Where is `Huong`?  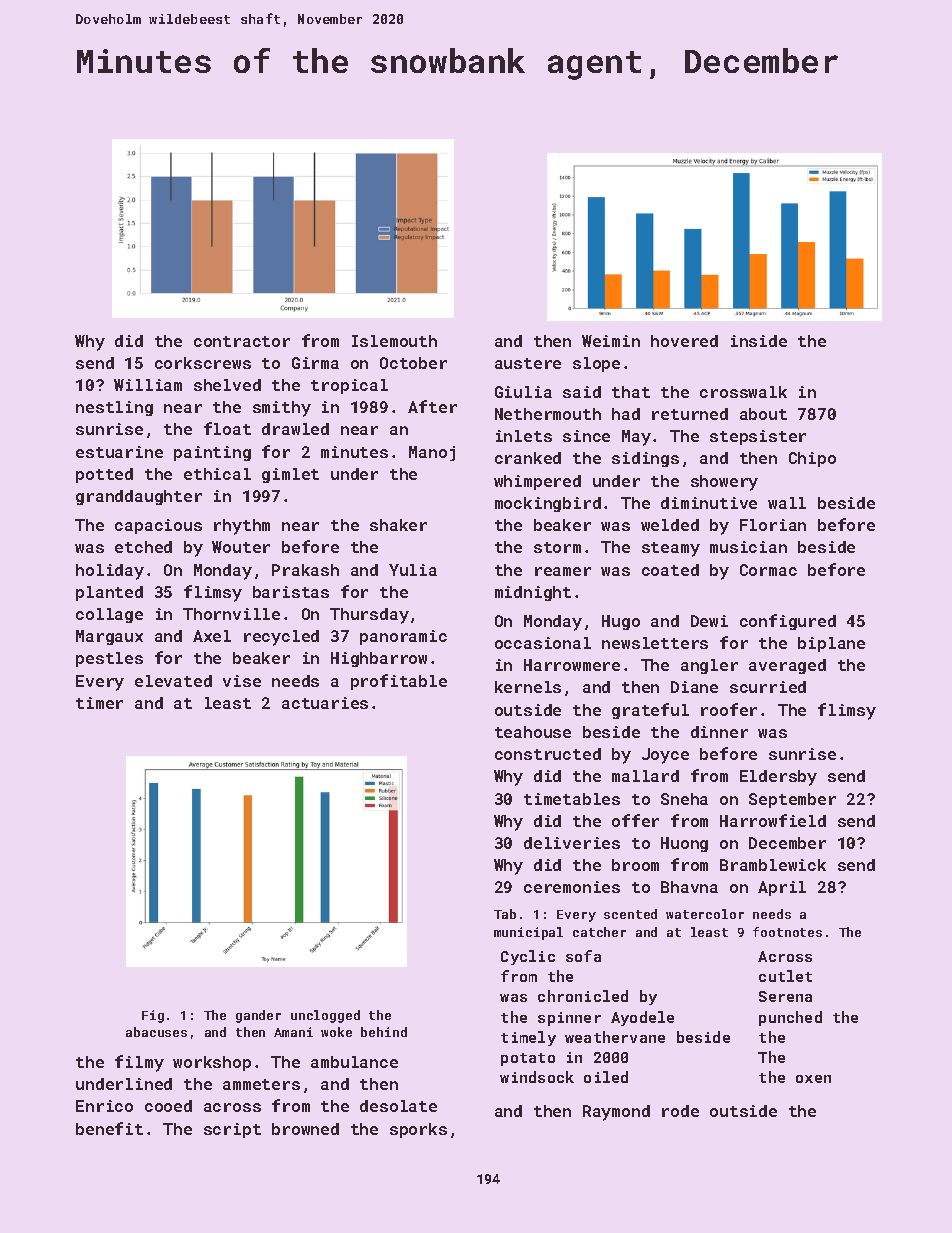
Huong is located at coordinates (684, 844).
